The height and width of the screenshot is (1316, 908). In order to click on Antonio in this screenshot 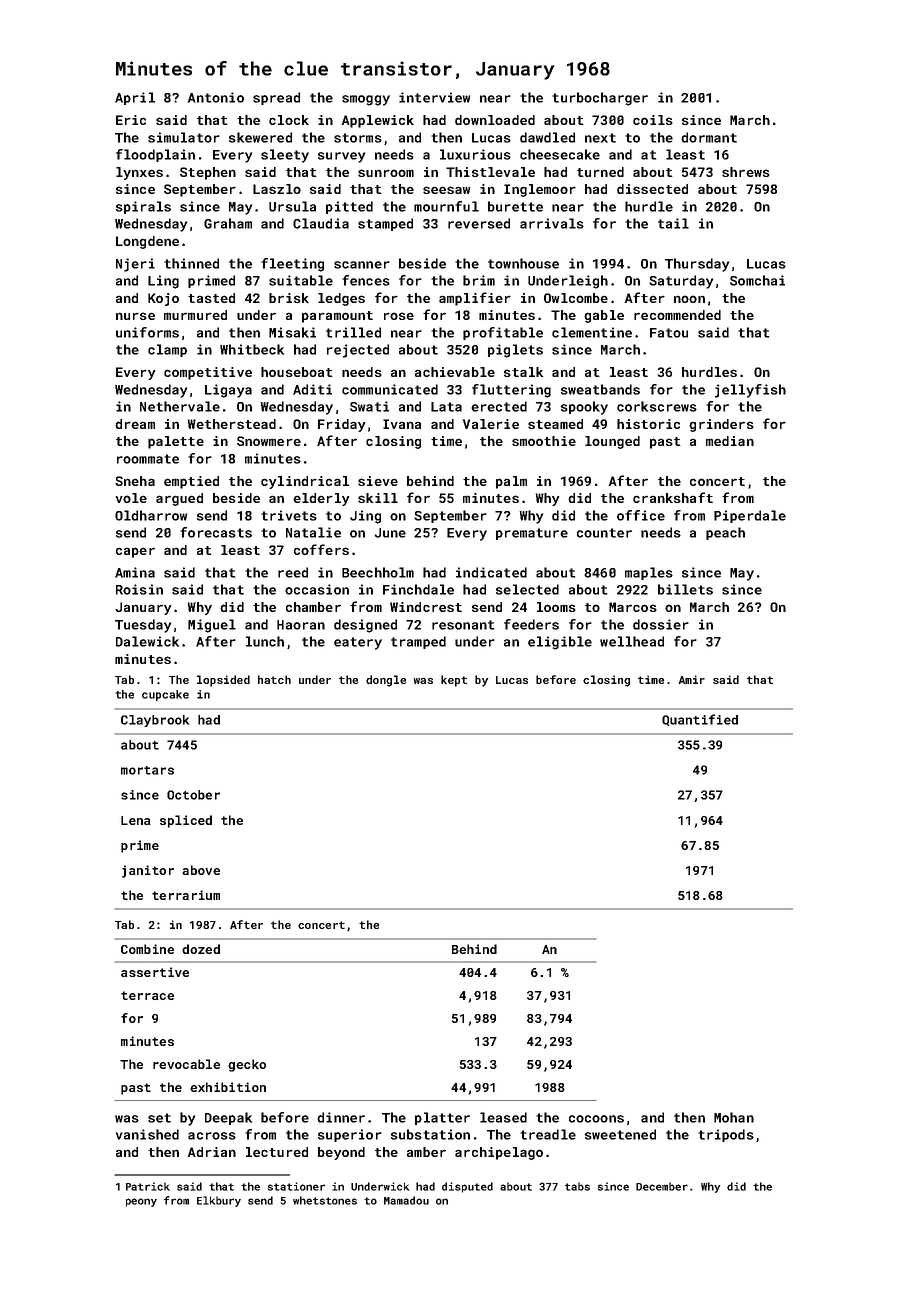, I will do `click(216, 97)`.
